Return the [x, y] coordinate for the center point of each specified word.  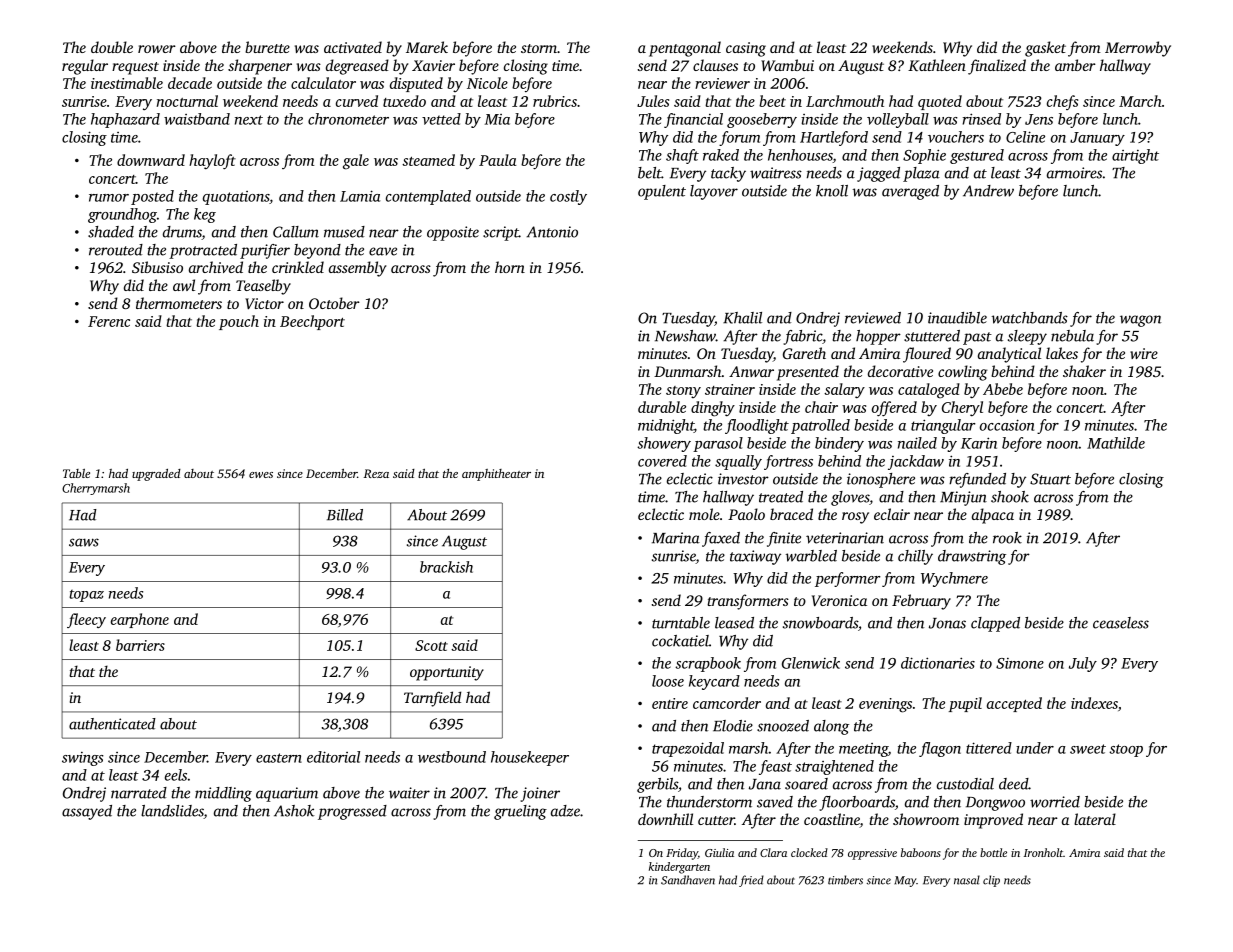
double [112, 47]
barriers [140, 645]
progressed [352, 812]
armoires [1074, 173]
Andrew [988, 191]
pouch [239, 322]
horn [510, 267]
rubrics [555, 101]
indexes [1094, 703]
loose [668, 681]
